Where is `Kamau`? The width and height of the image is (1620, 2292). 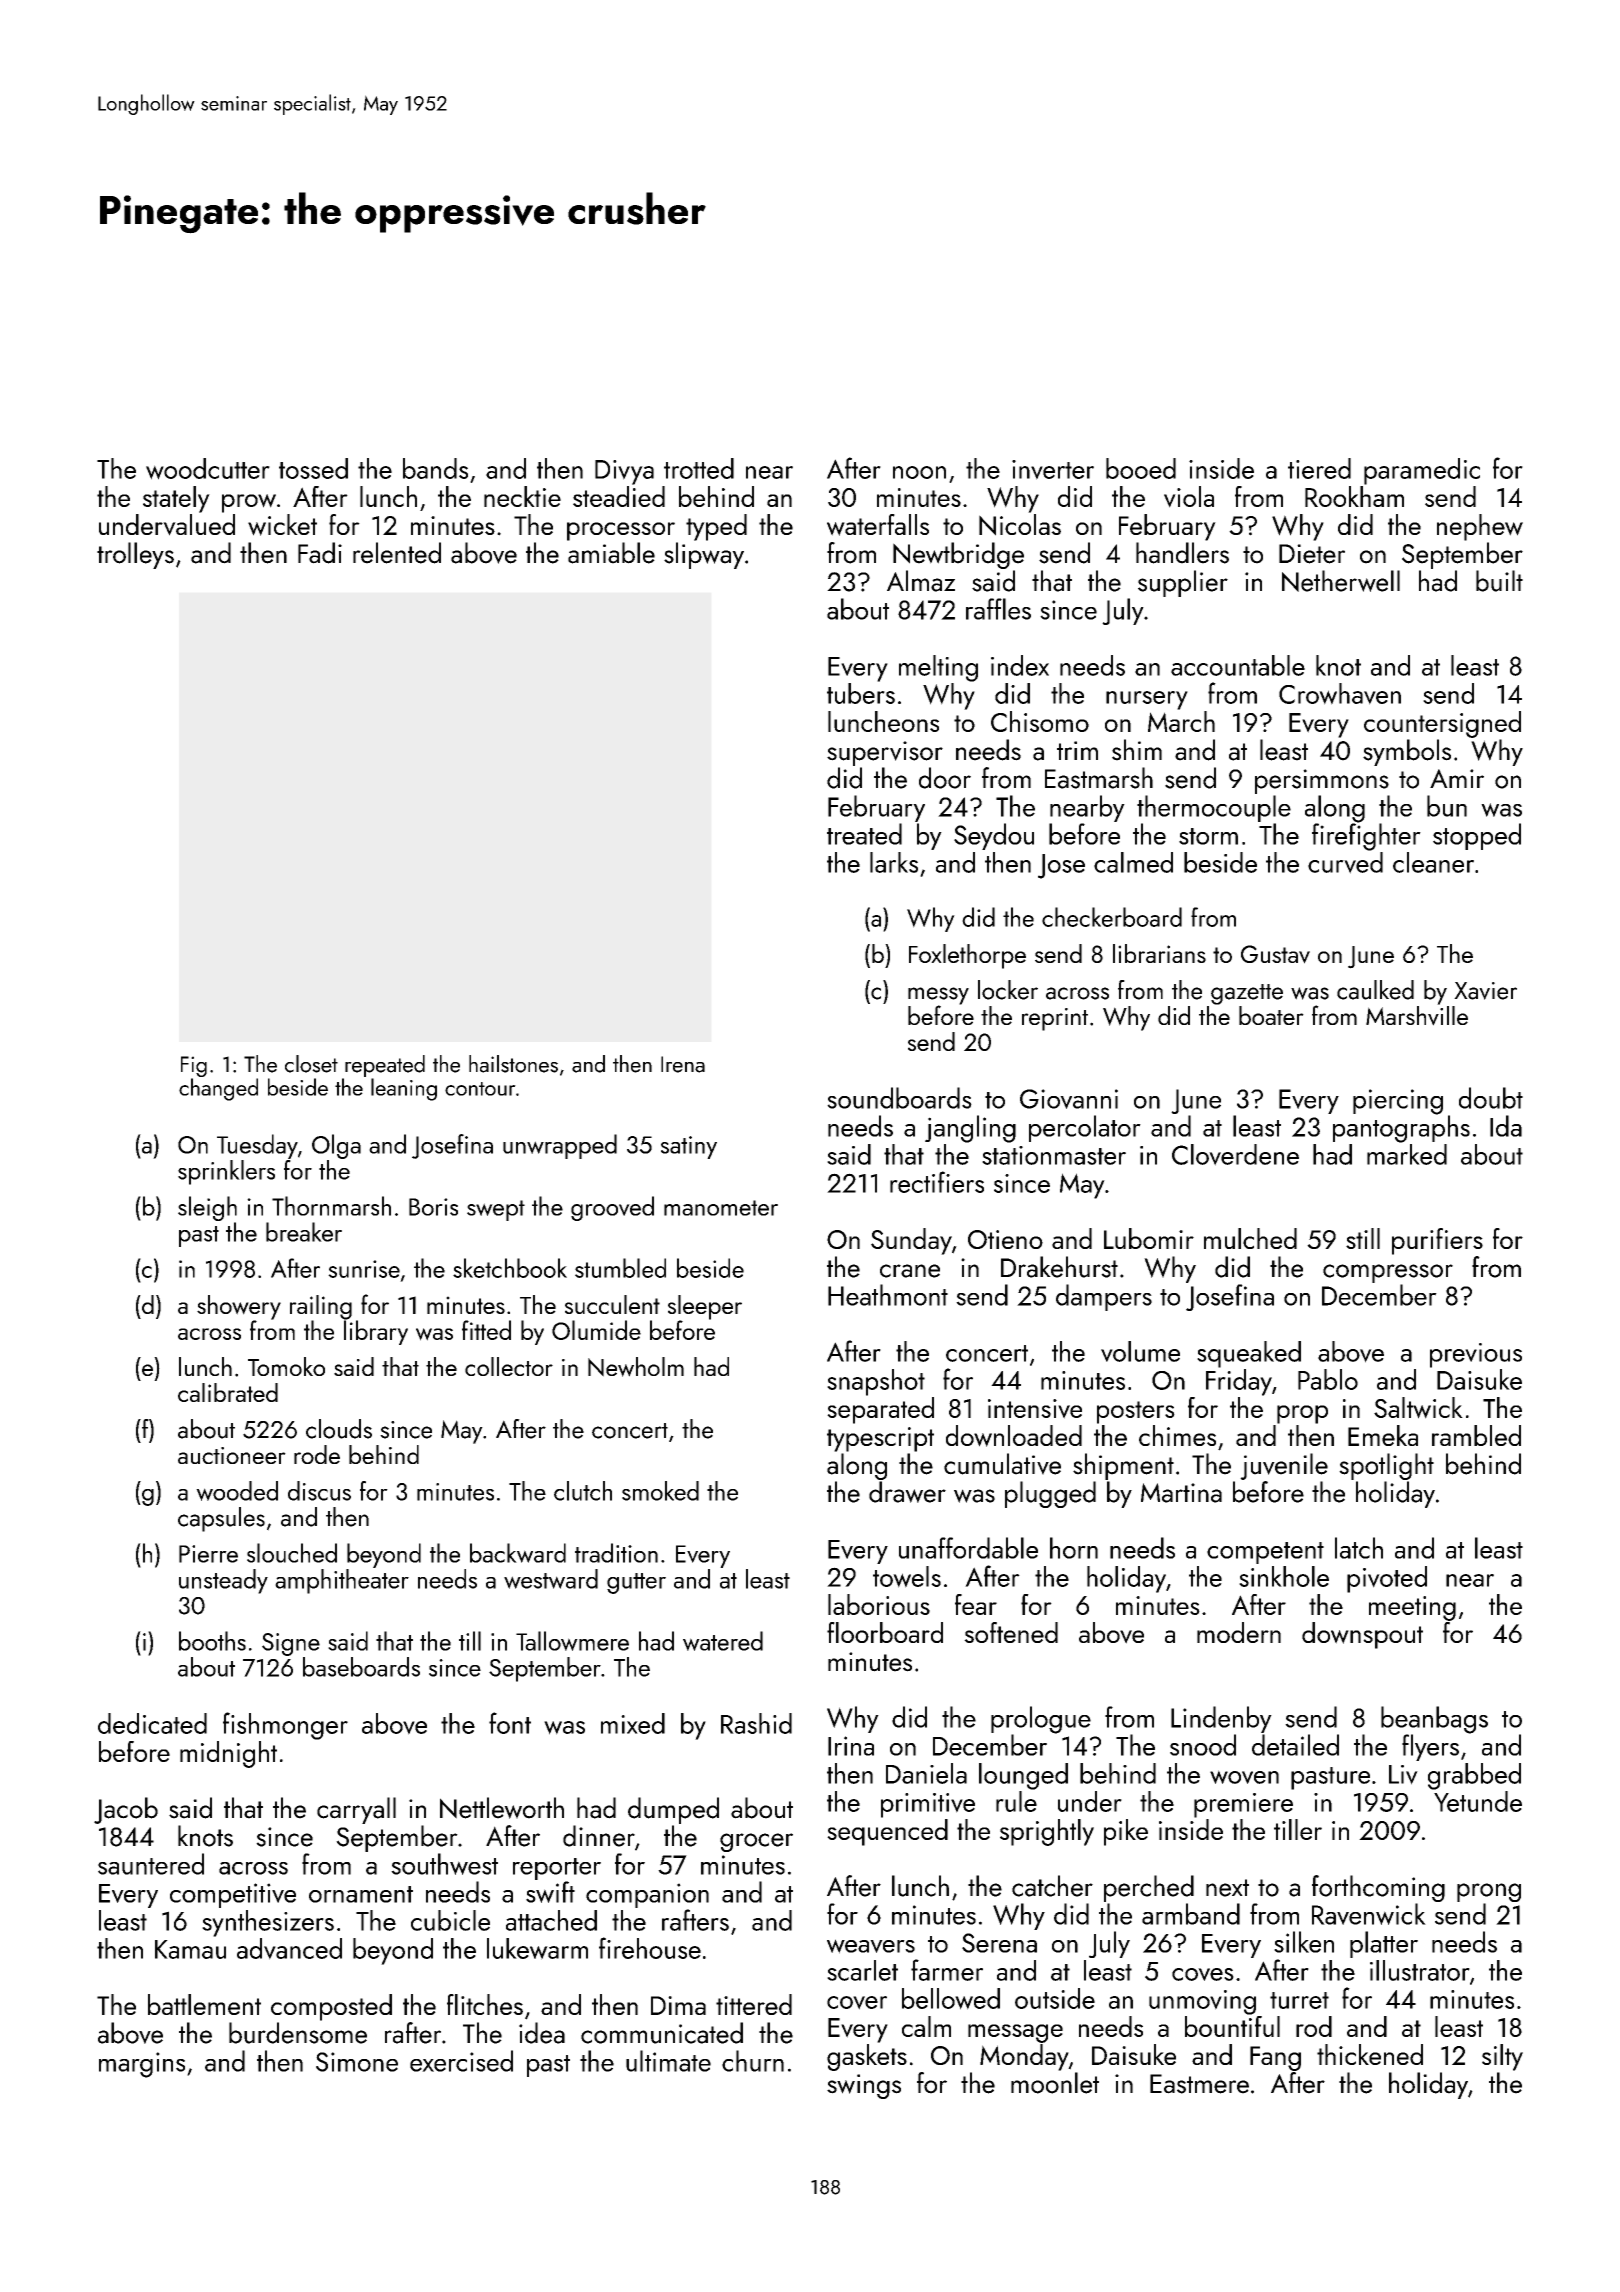
Kamau is located at coordinates (190, 1949).
